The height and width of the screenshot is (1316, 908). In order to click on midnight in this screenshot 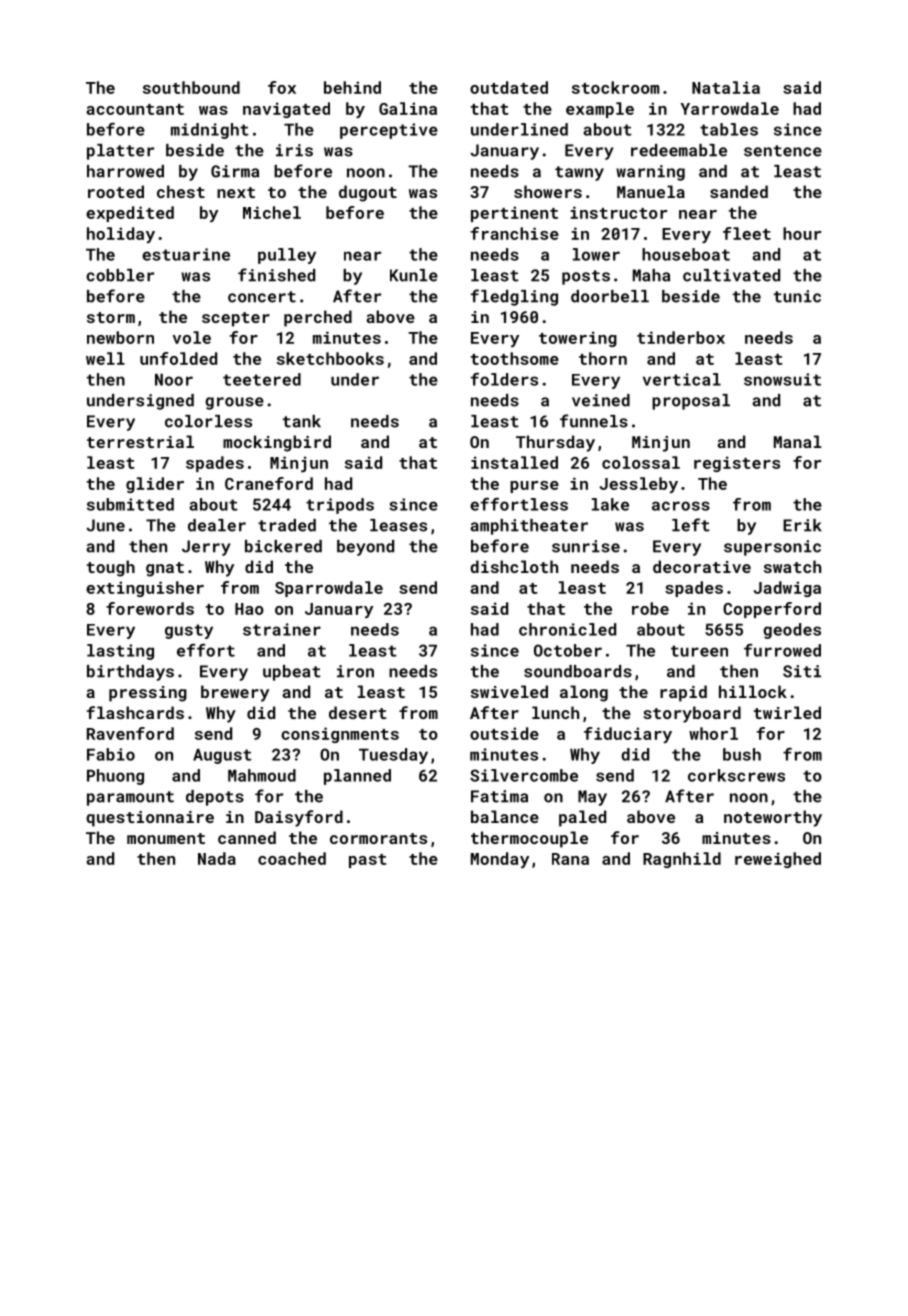, I will do `click(210, 131)`.
